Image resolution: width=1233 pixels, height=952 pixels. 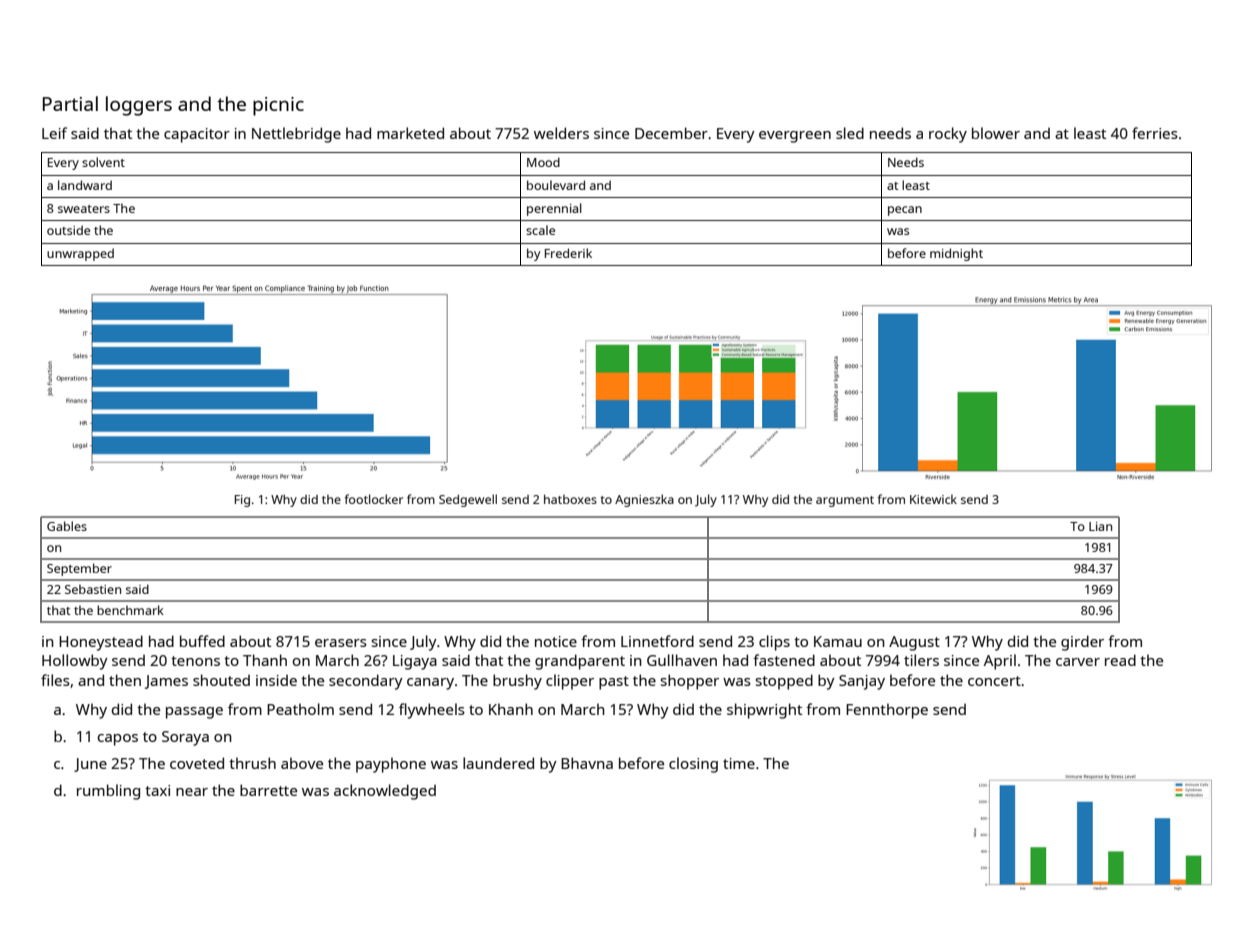 I want to click on James, so click(x=166, y=682).
